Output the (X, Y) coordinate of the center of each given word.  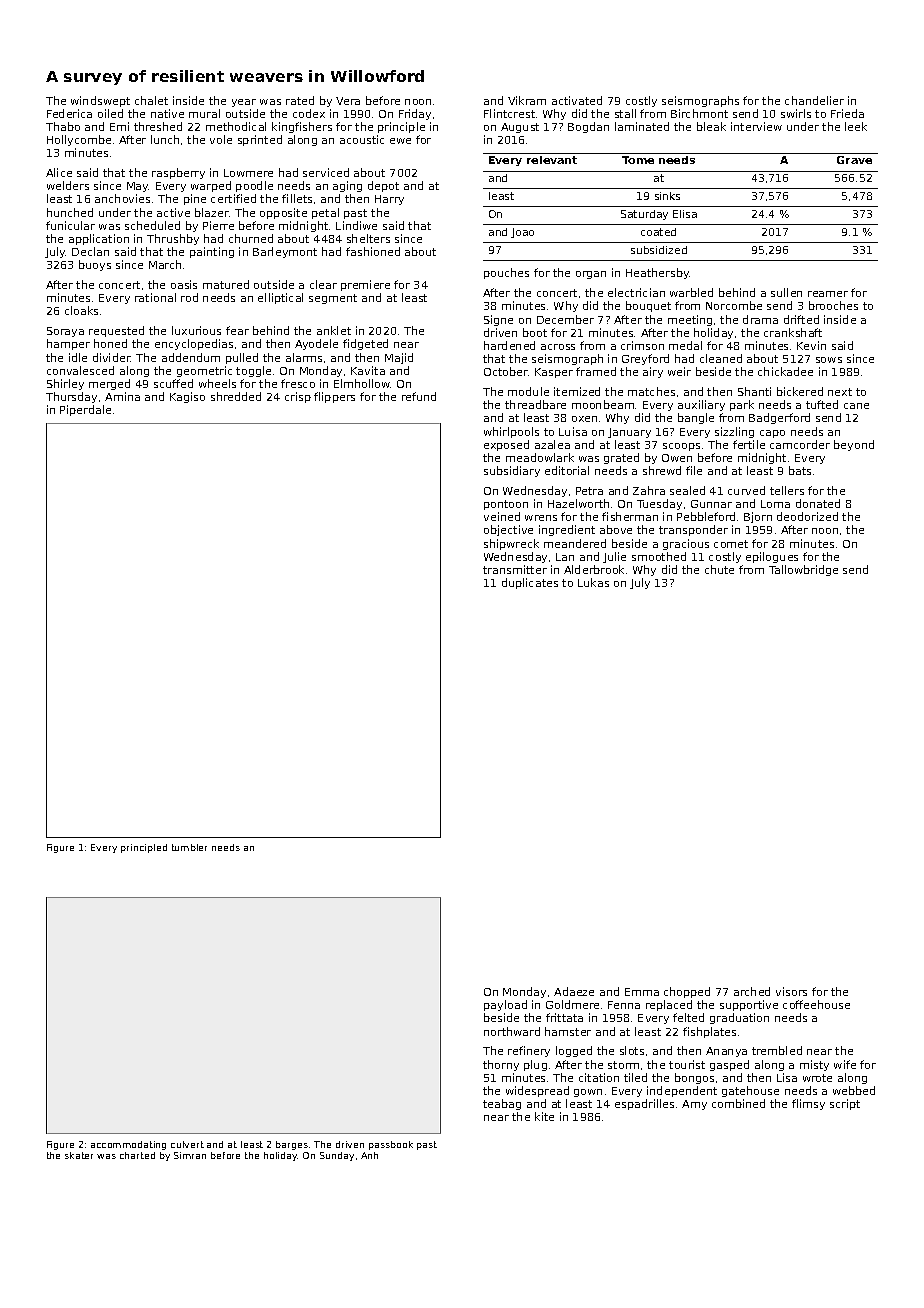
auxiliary (701, 405)
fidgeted (365, 344)
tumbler (189, 847)
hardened (509, 345)
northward (512, 1031)
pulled (242, 358)
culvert (187, 1144)
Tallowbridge (803, 570)
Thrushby (173, 239)
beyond (854, 445)
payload (505, 1005)
